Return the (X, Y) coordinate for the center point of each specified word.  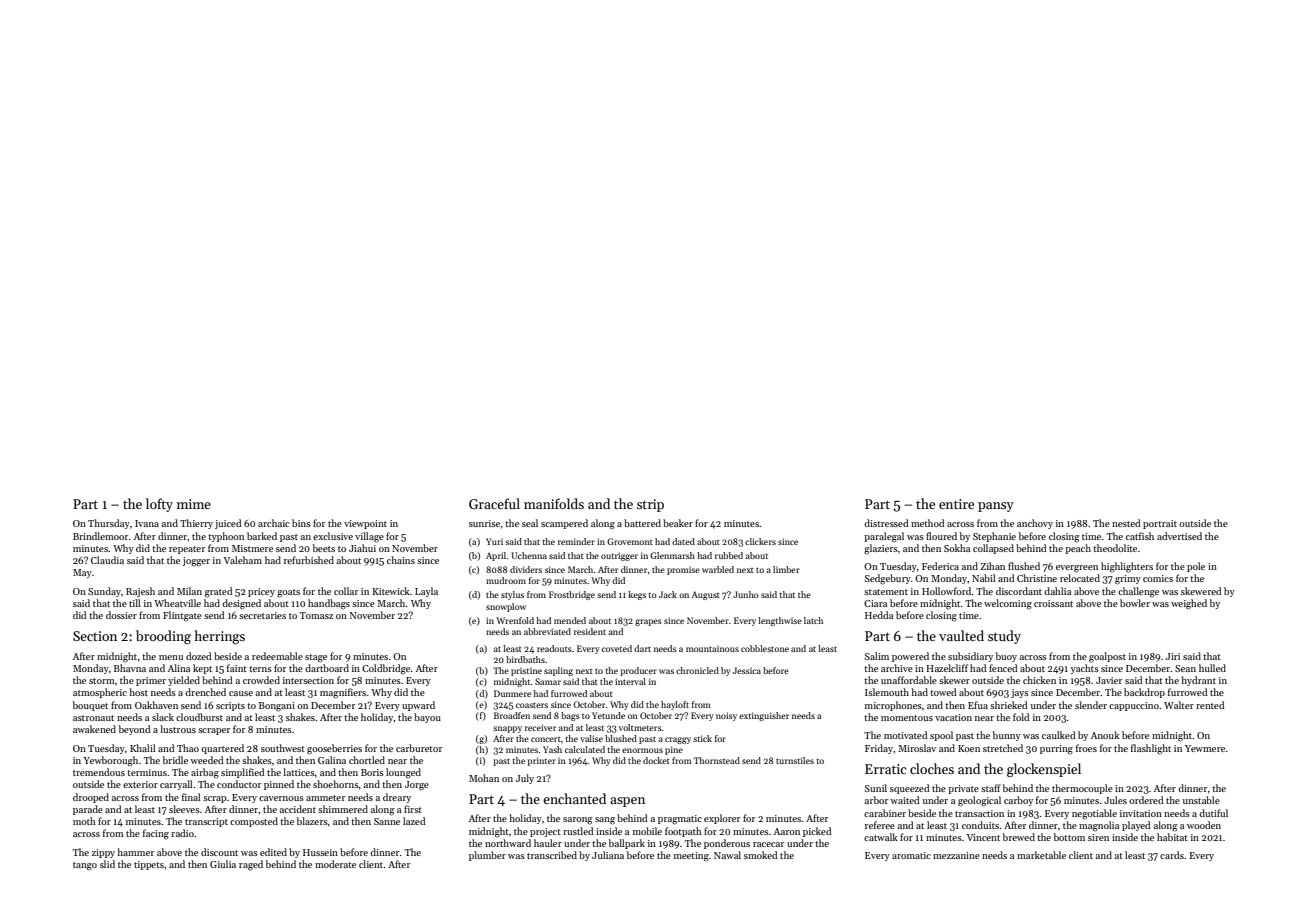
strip (650, 505)
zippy (103, 853)
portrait (1160, 524)
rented (1210, 705)
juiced (228, 524)
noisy (726, 716)
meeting (691, 857)
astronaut (93, 718)
